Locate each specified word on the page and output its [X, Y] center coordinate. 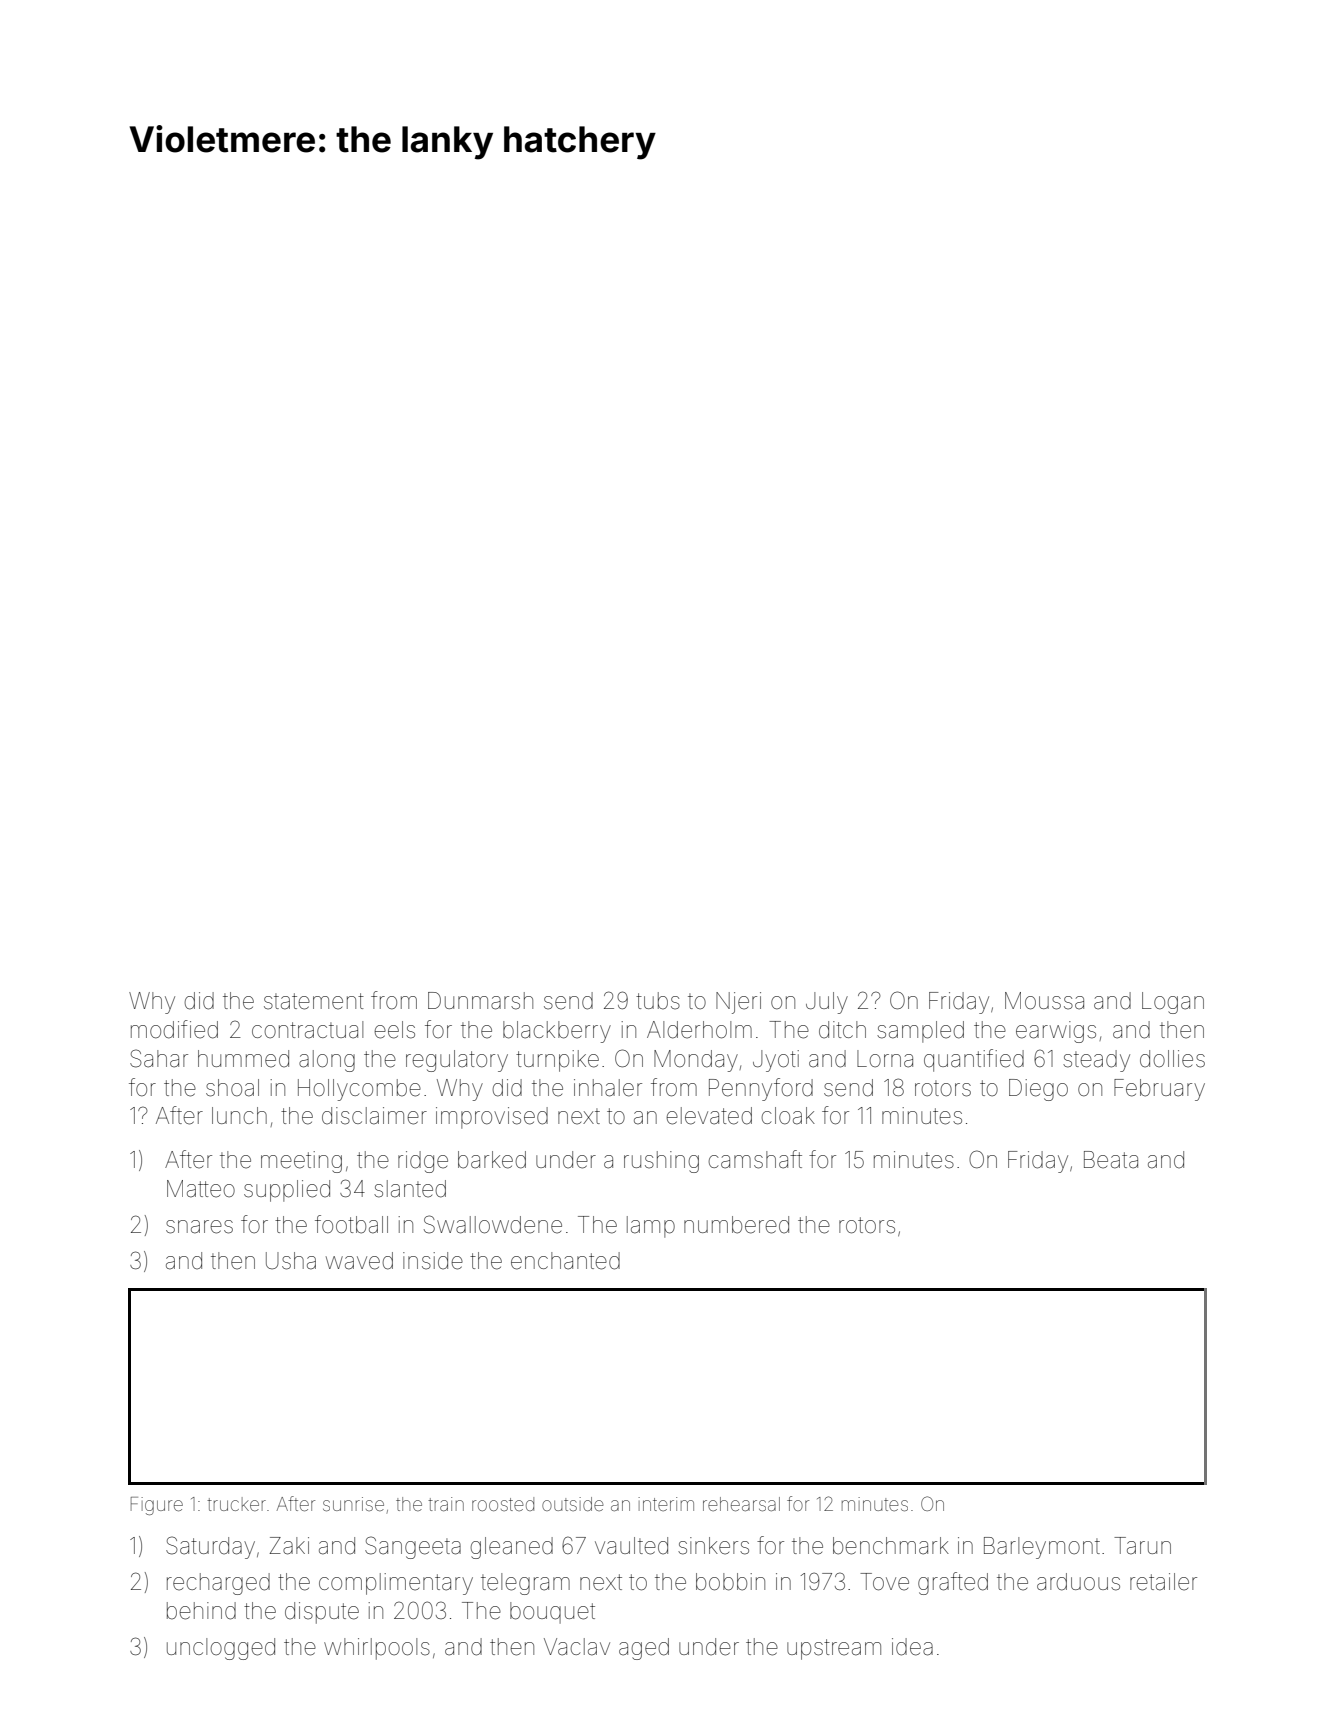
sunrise [353, 1504]
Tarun [1142, 1546]
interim [666, 1504]
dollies [1172, 1059]
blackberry [557, 1032]
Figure [157, 1506]
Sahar [159, 1058]
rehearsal [741, 1504]
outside [572, 1504]
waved [359, 1261]
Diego [1038, 1090]
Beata [1111, 1160]
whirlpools [377, 1649]
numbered [736, 1225]
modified [174, 1029]
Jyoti [776, 1061]
